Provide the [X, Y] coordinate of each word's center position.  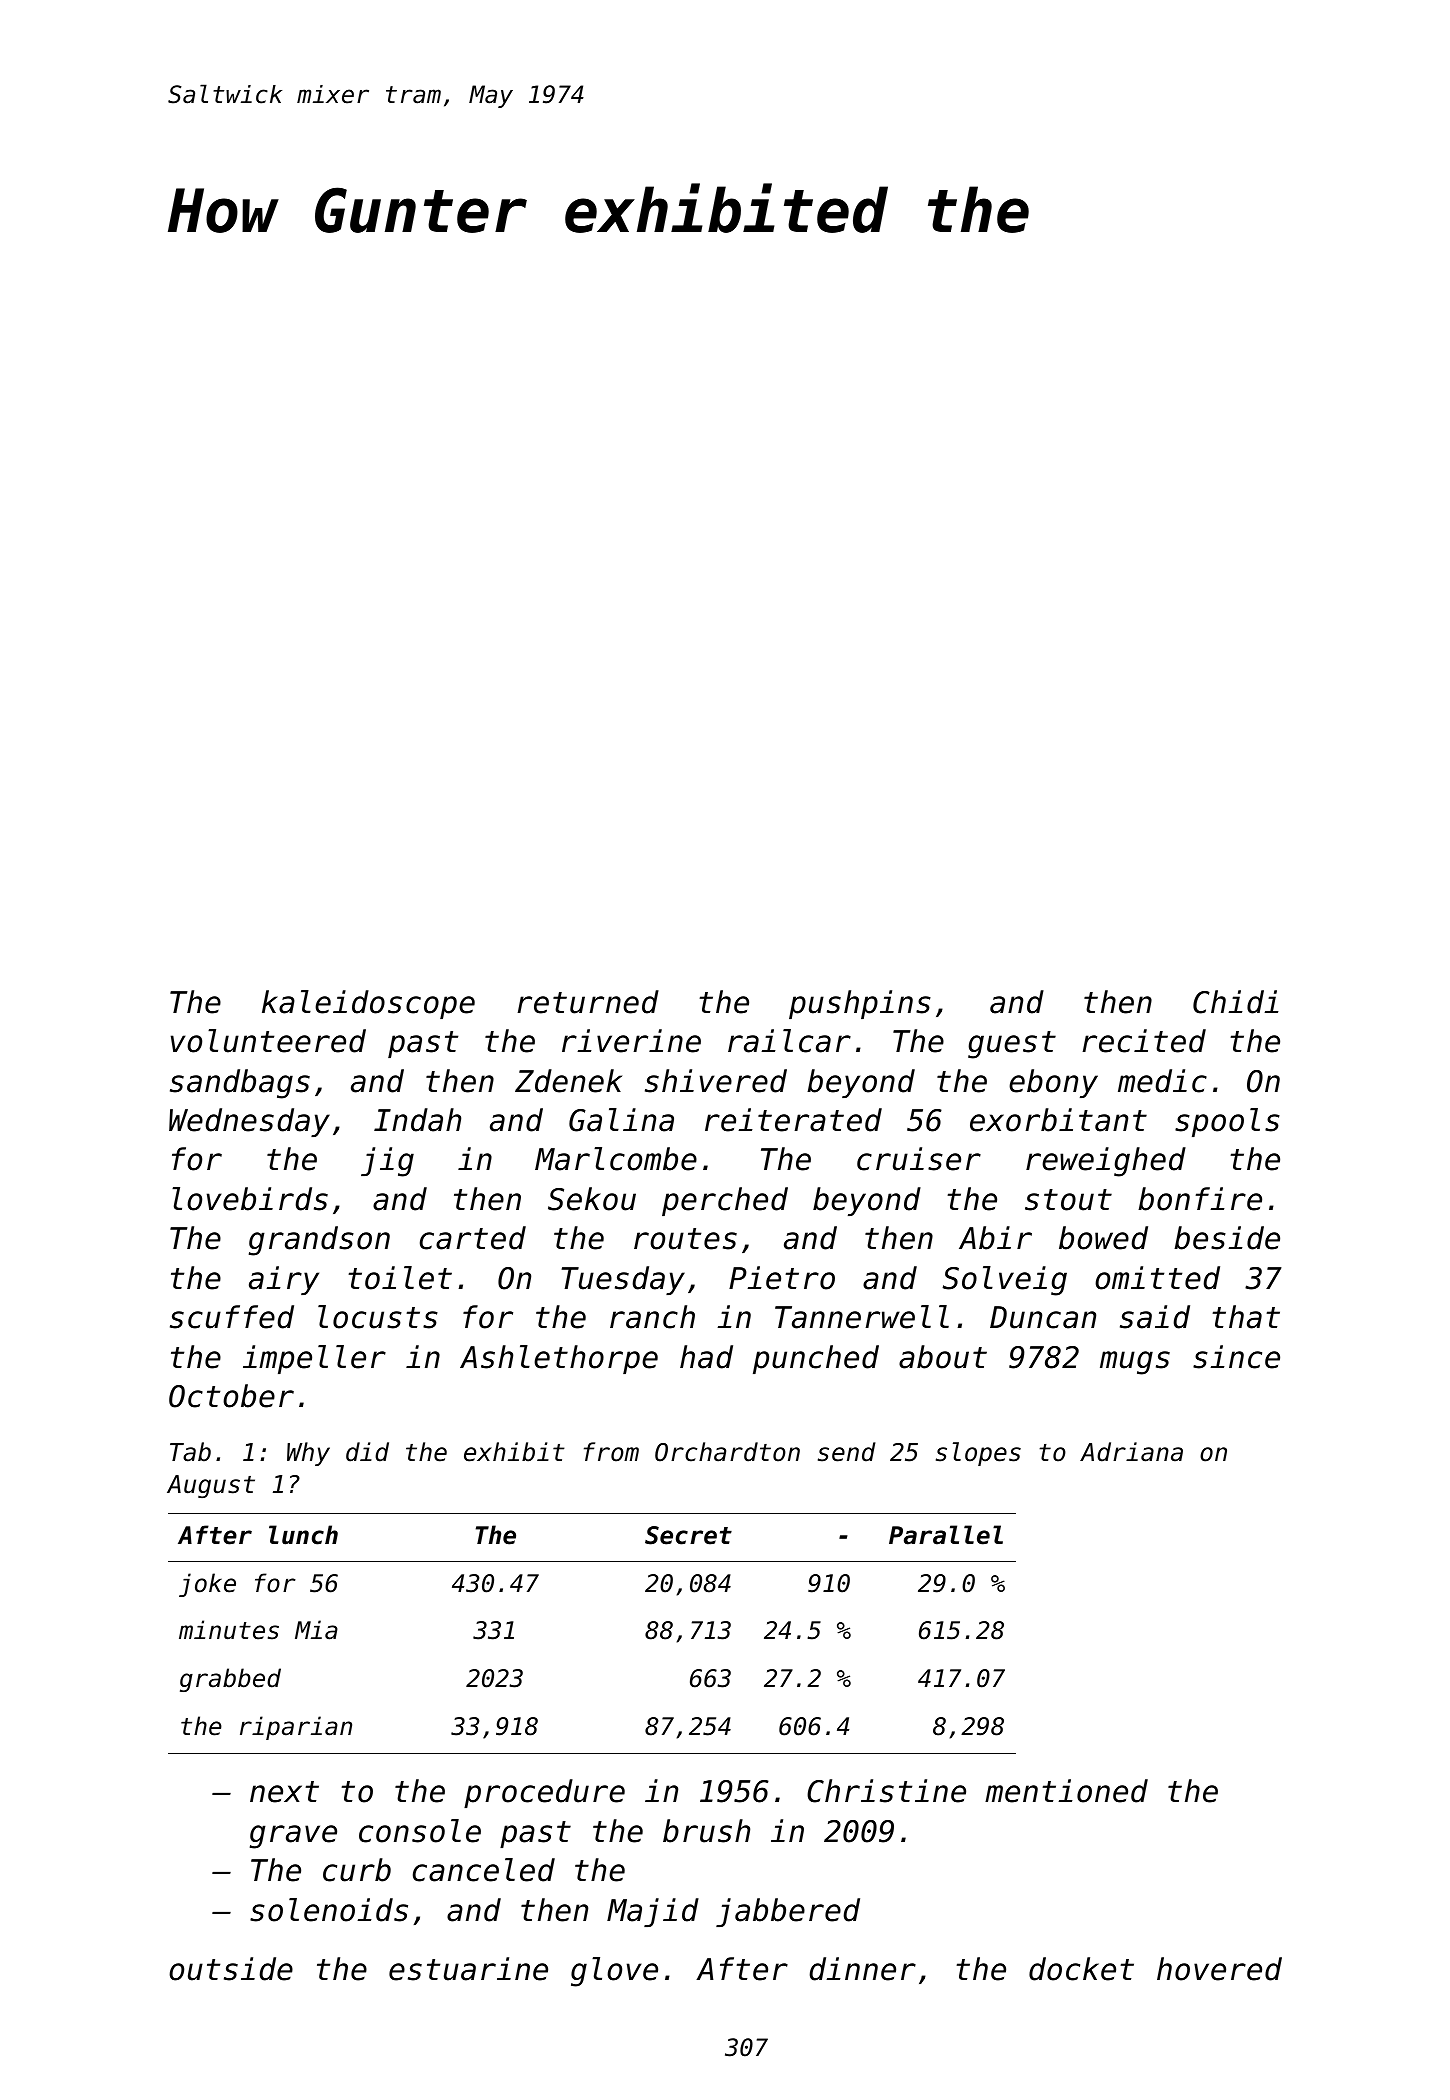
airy [284, 1280]
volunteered [268, 1041]
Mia [316, 1630]
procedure [544, 1793]
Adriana [1131, 1452]
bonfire [1200, 1199]
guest [1012, 1045]
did [367, 1452]
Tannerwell [862, 1317]
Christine [886, 1791]
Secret [688, 1535]
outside [231, 1969]
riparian [296, 1728]
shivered [716, 1081]
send [847, 1452]
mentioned [1066, 1791]
